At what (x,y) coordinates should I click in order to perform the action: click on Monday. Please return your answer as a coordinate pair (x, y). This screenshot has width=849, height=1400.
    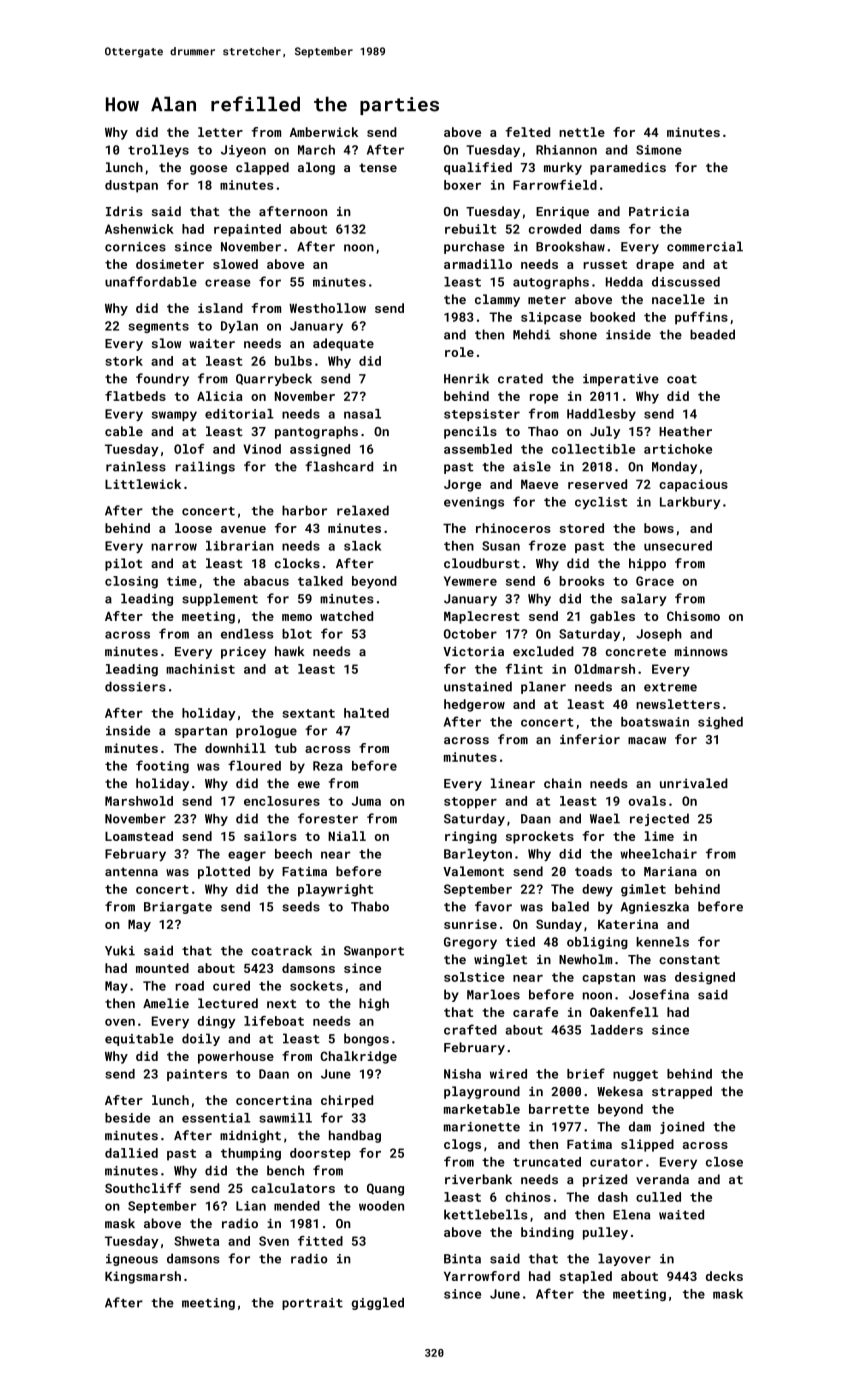
    Looking at the image, I should click on (674, 467).
